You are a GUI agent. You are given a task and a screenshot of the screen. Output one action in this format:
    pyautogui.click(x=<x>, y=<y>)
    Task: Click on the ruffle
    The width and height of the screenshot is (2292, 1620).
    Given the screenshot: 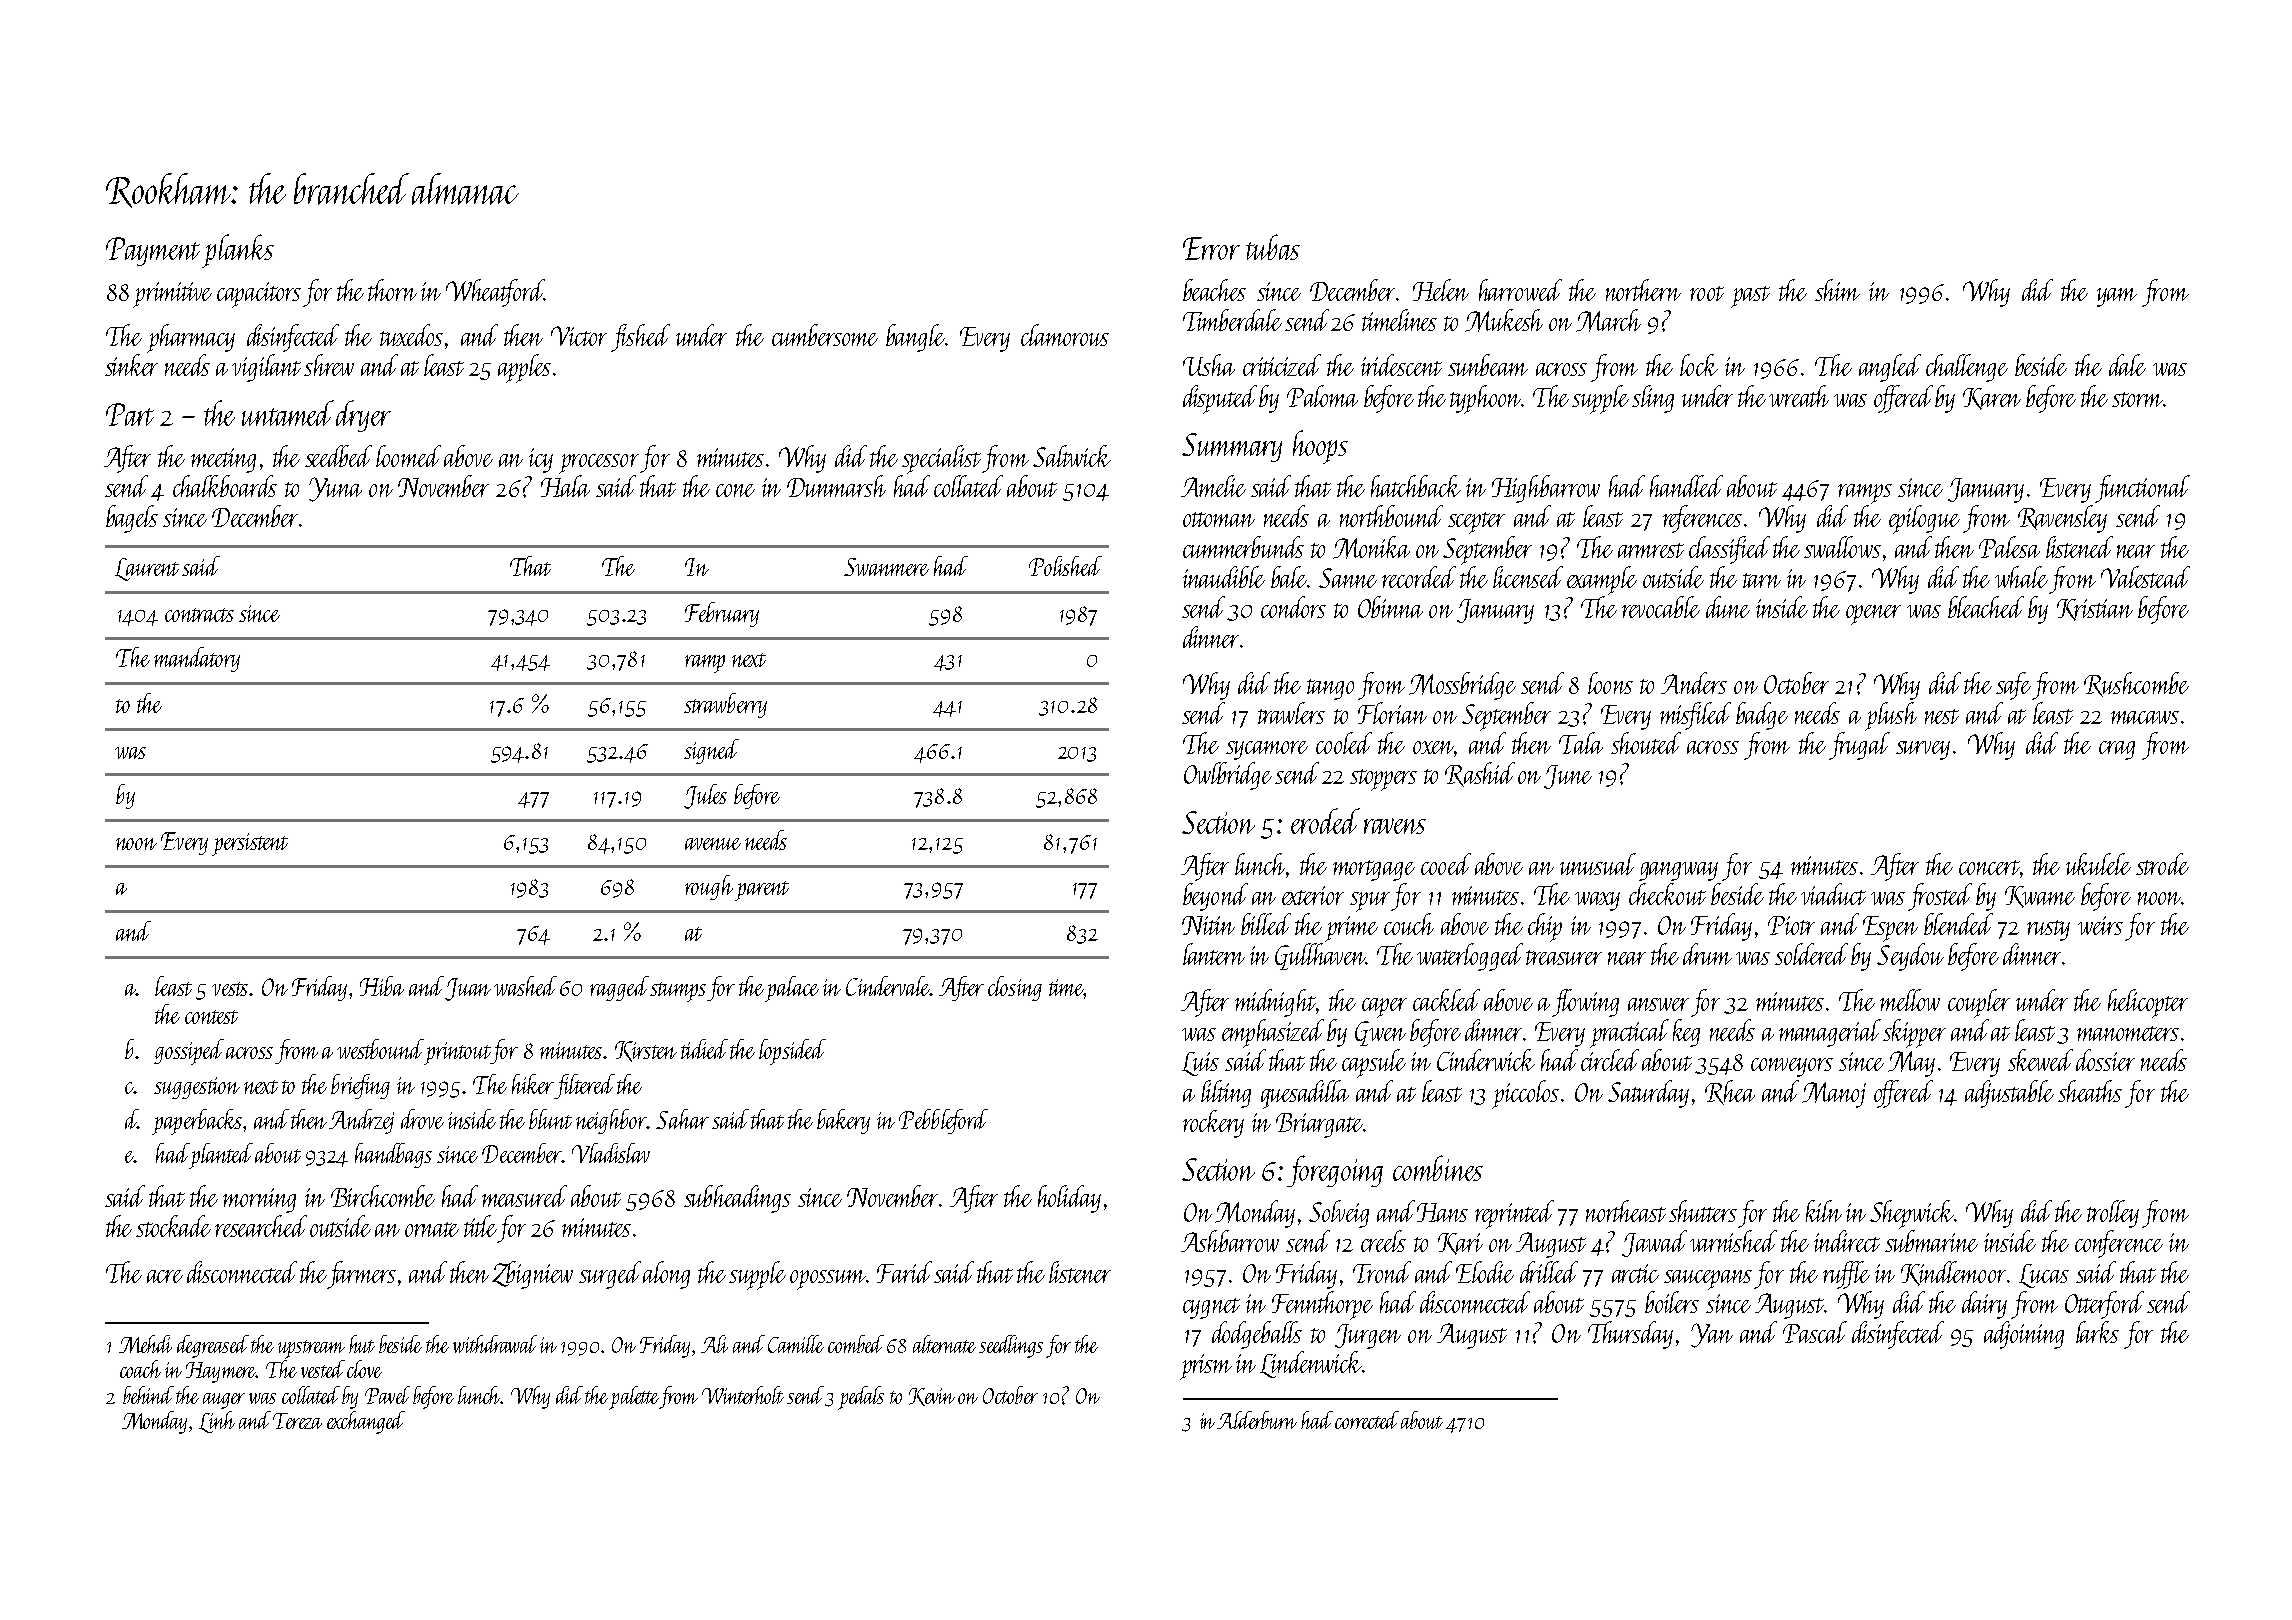 What is the action you would take?
    pyautogui.click(x=1846, y=1275)
